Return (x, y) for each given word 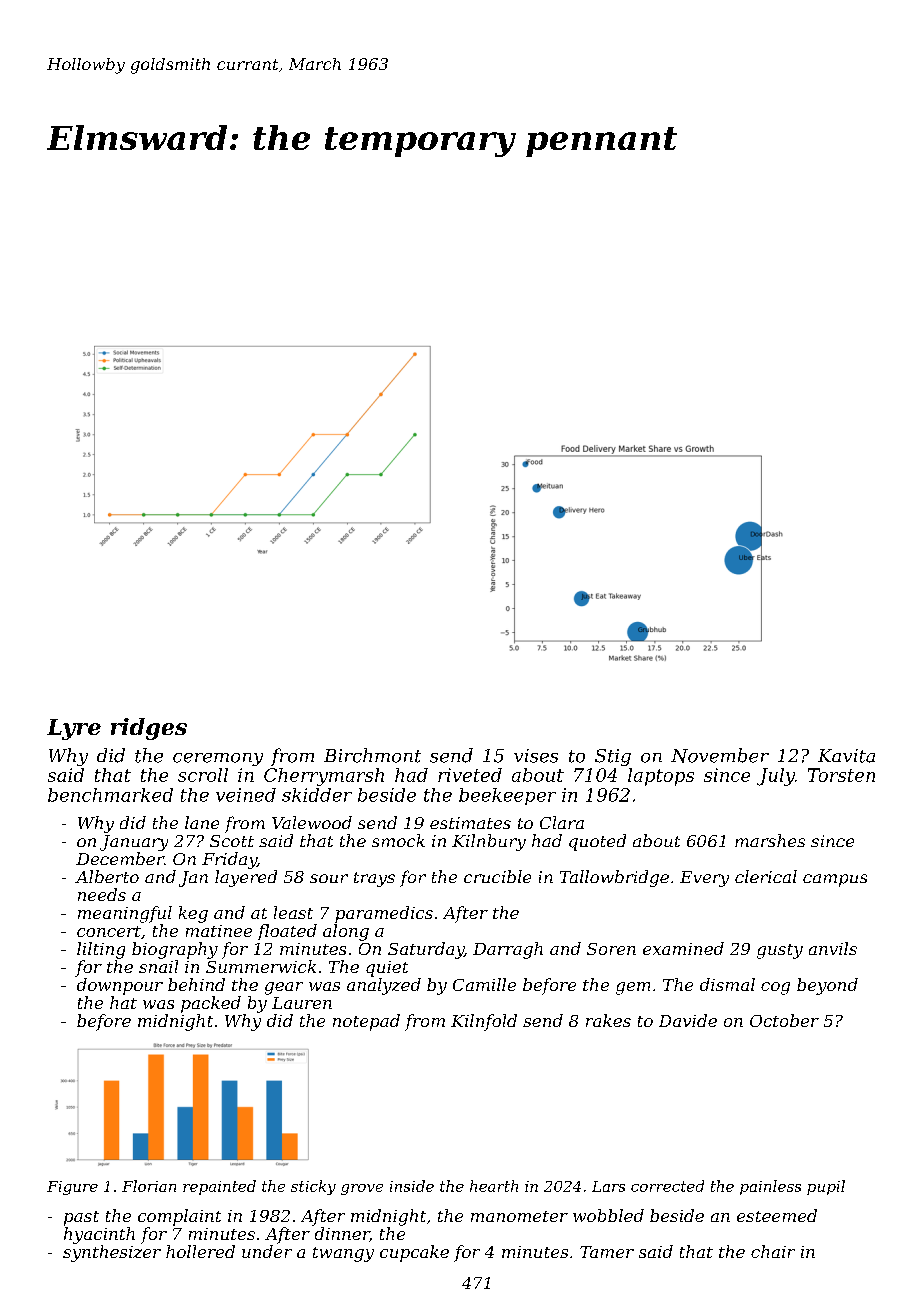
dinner (342, 1233)
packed (211, 1004)
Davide (688, 1020)
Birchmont (372, 755)
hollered (200, 1251)
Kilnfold (484, 1022)
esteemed (777, 1215)
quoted (597, 842)
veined (246, 795)
